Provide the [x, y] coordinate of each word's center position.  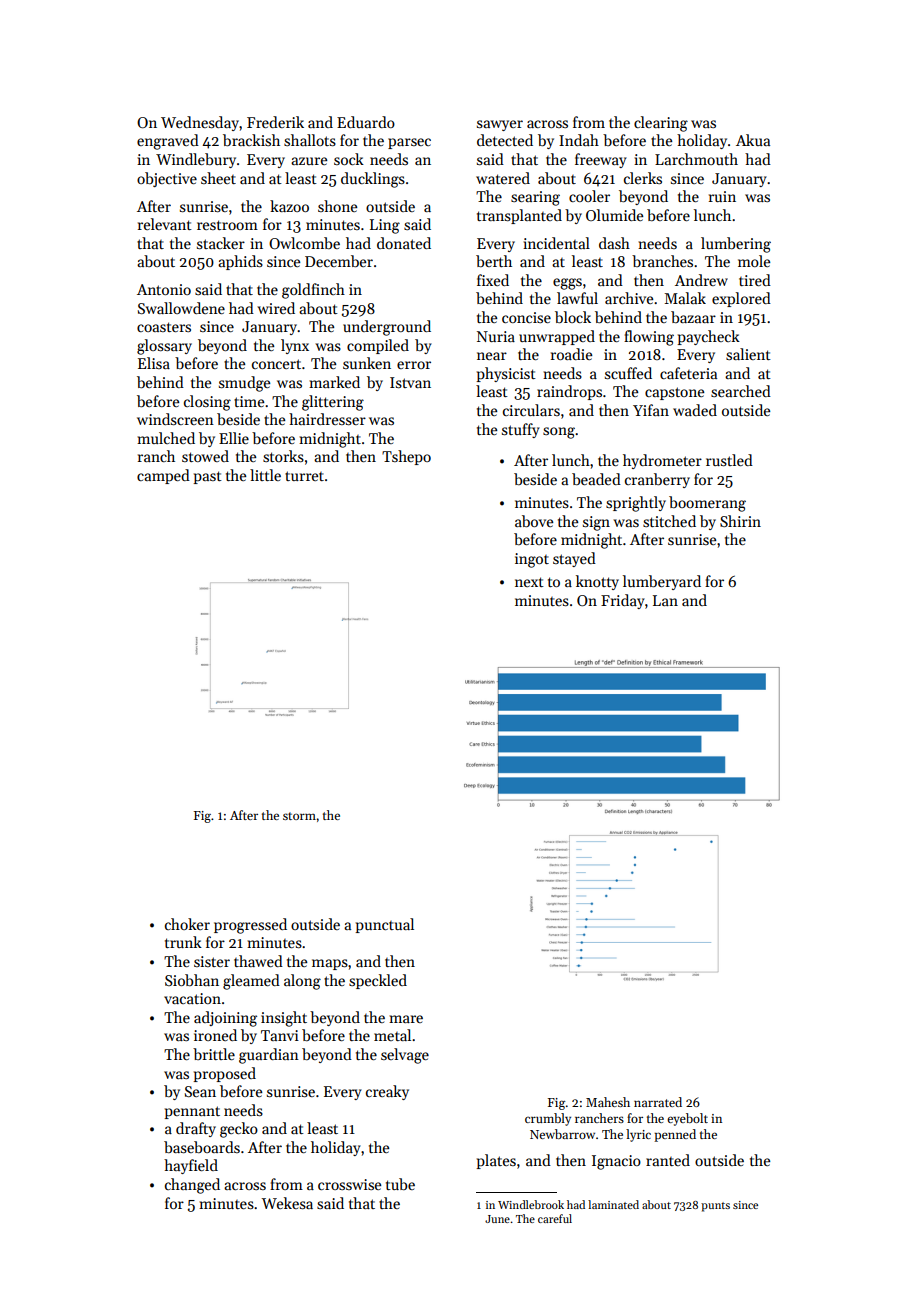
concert [276, 364]
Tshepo [406, 457]
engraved [168, 142]
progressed [250, 926]
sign [596, 523]
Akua [753, 140]
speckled [378, 981]
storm [299, 816]
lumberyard [662, 582]
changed [192, 1186]
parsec [409, 143]
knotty [597, 582]
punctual [384, 925]
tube [400, 1184]
